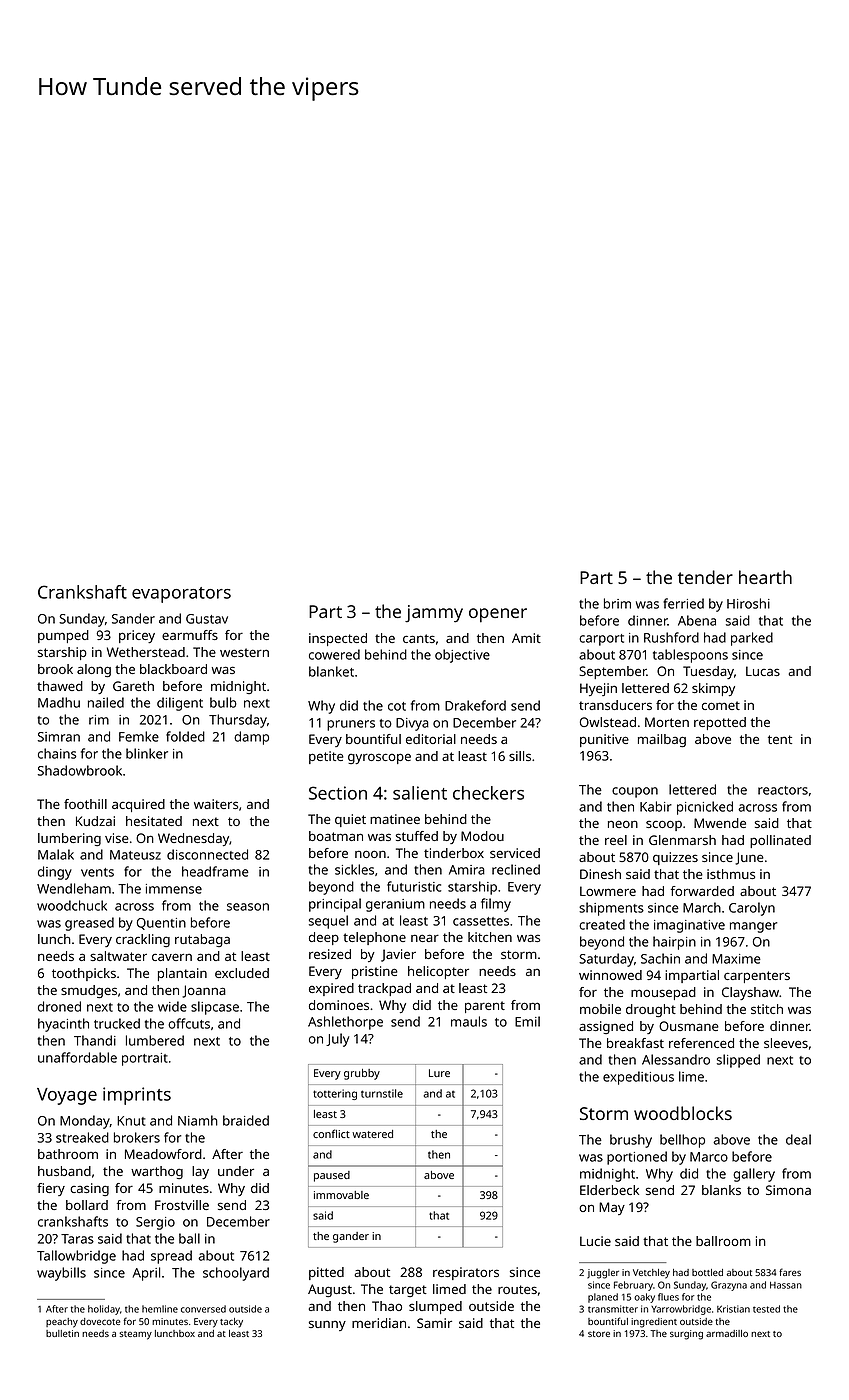  Describe the element at coordinates (137, 1096) in the screenshot. I see `imprints` at that location.
